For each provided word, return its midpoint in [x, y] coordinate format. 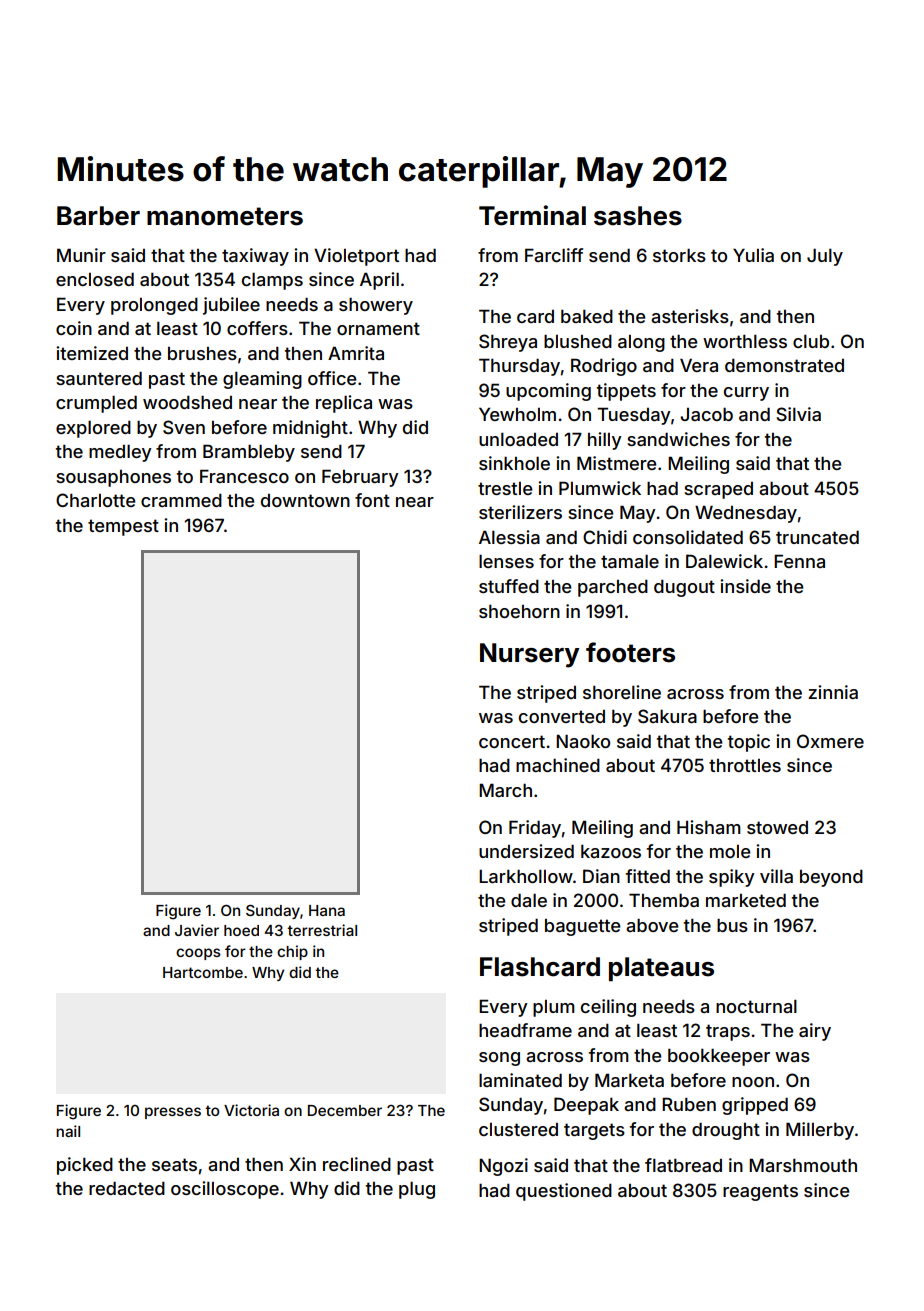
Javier [197, 930]
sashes [638, 216]
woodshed [187, 402]
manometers [225, 216]
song [499, 1059]
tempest [123, 527]
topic [749, 743]
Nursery [529, 655]
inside [745, 586]
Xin [302, 1164]
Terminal [532, 215]
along [641, 343]
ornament [378, 328]
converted [562, 716]
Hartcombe [203, 972]
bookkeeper [719, 1057]
